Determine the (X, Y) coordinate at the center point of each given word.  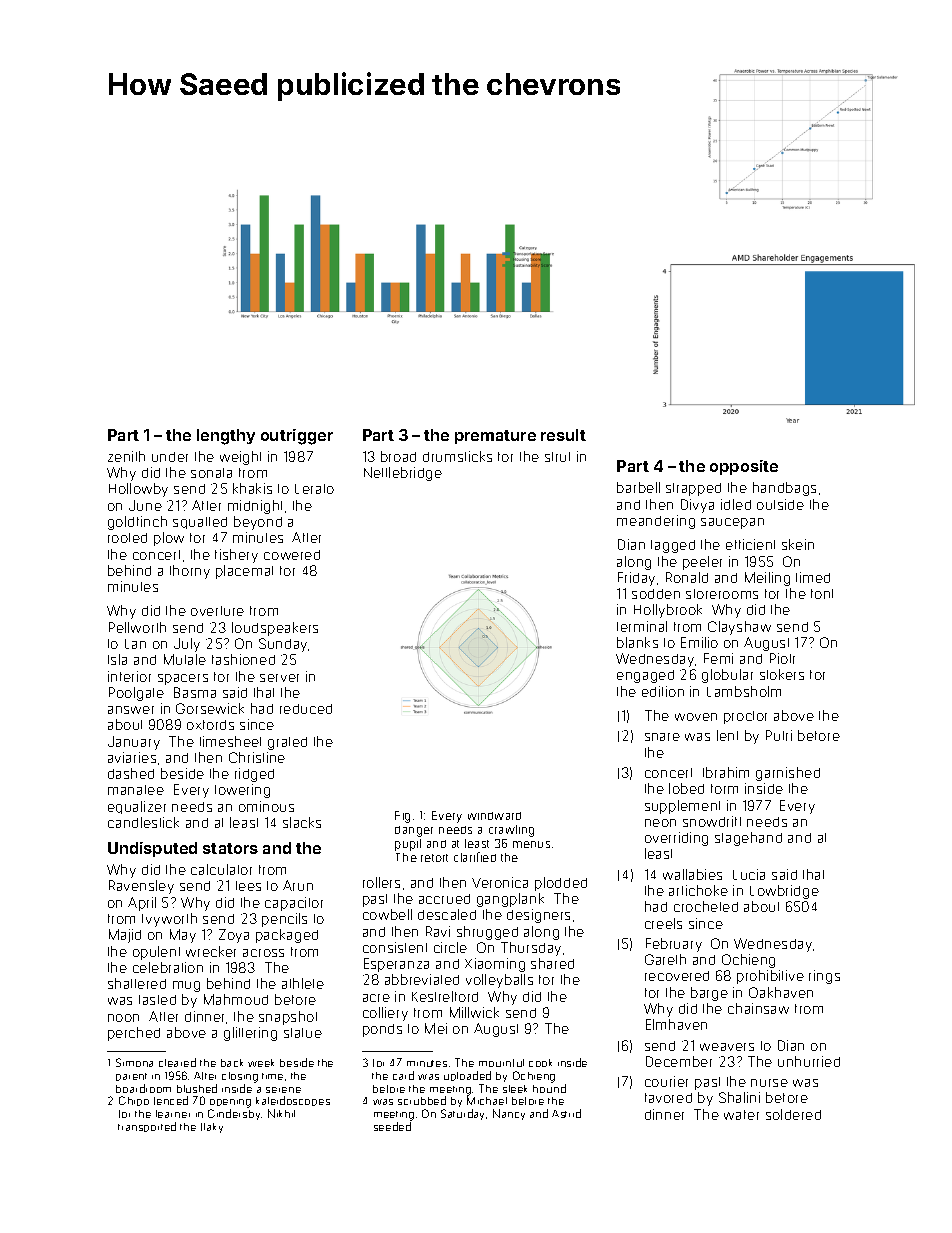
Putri (779, 735)
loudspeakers (275, 629)
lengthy (226, 437)
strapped (693, 489)
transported (147, 1127)
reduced (306, 709)
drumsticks (457, 456)
